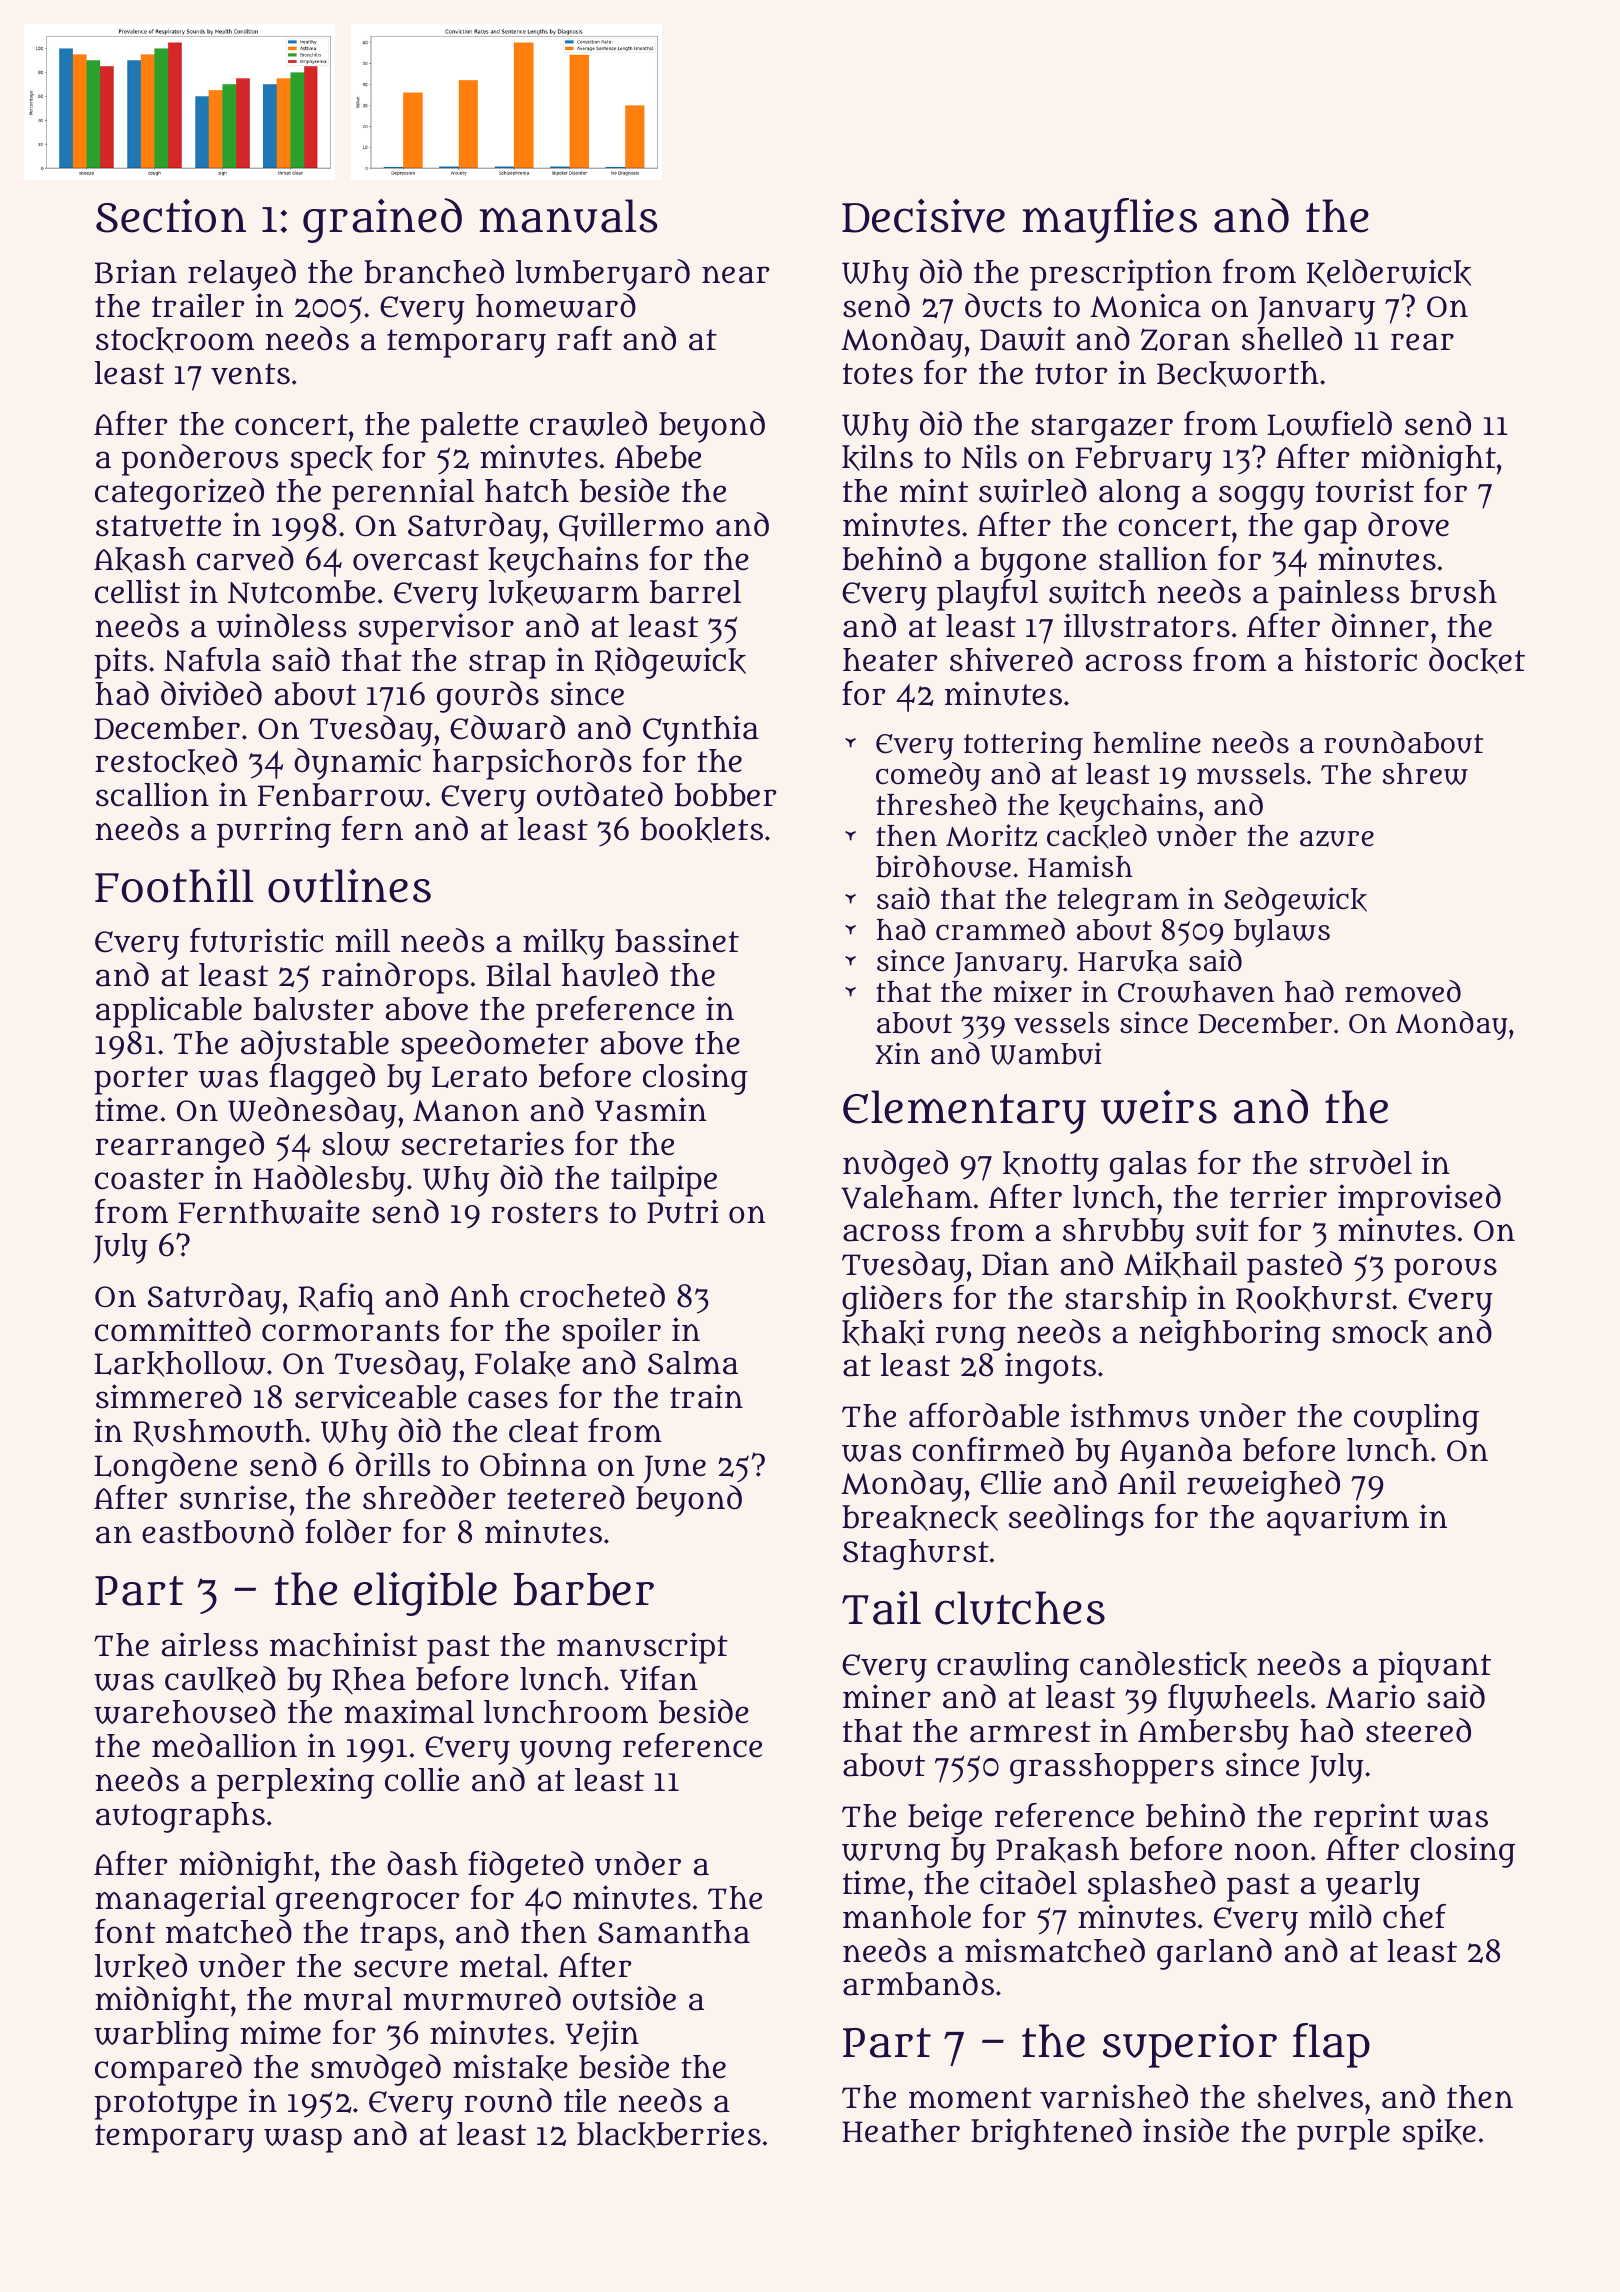 The height and width of the screenshot is (2292, 1620). What do you see at coordinates (1310, 2097) in the screenshot?
I see `shelves` at bounding box center [1310, 2097].
